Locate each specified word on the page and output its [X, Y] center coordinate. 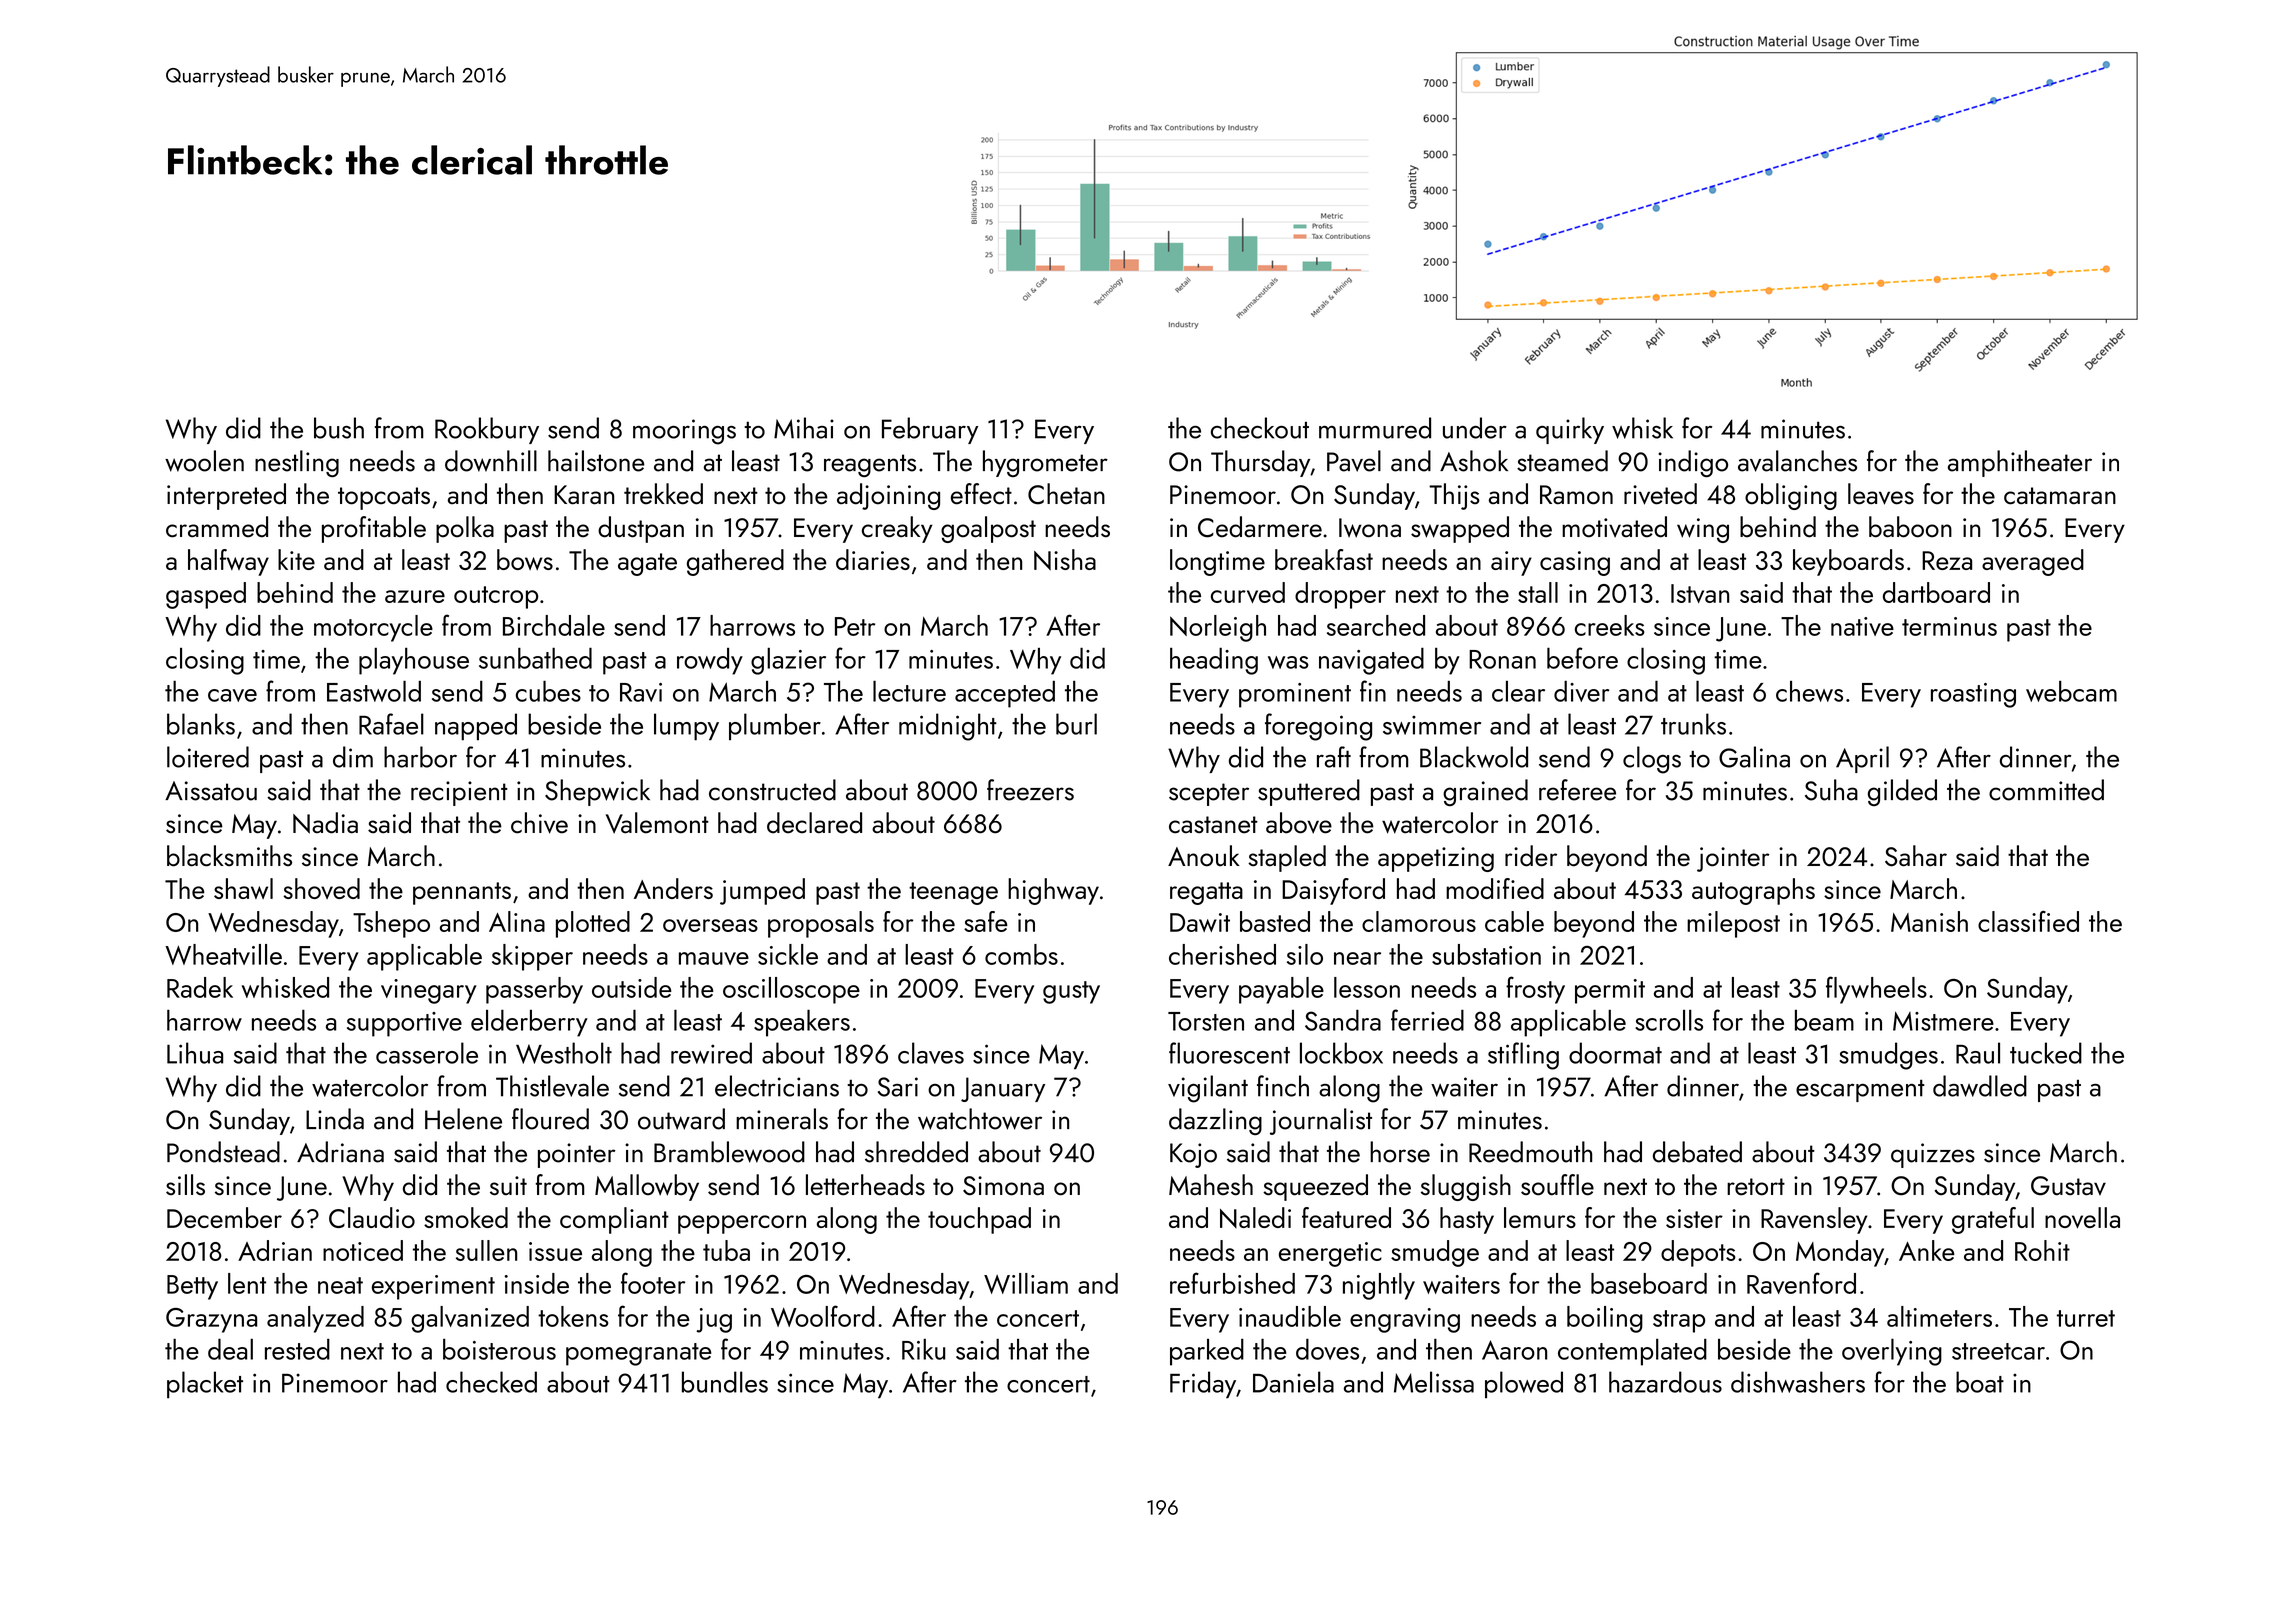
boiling [1605, 1319]
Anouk [1204, 856]
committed [2046, 790]
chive [539, 823]
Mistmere [1943, 1021]
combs [1021, 954]
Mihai [804, 428]
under [1475, 428]
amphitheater [2020, 463]
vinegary [428, 991]
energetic [1330, 1254]
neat [340, 1285]
